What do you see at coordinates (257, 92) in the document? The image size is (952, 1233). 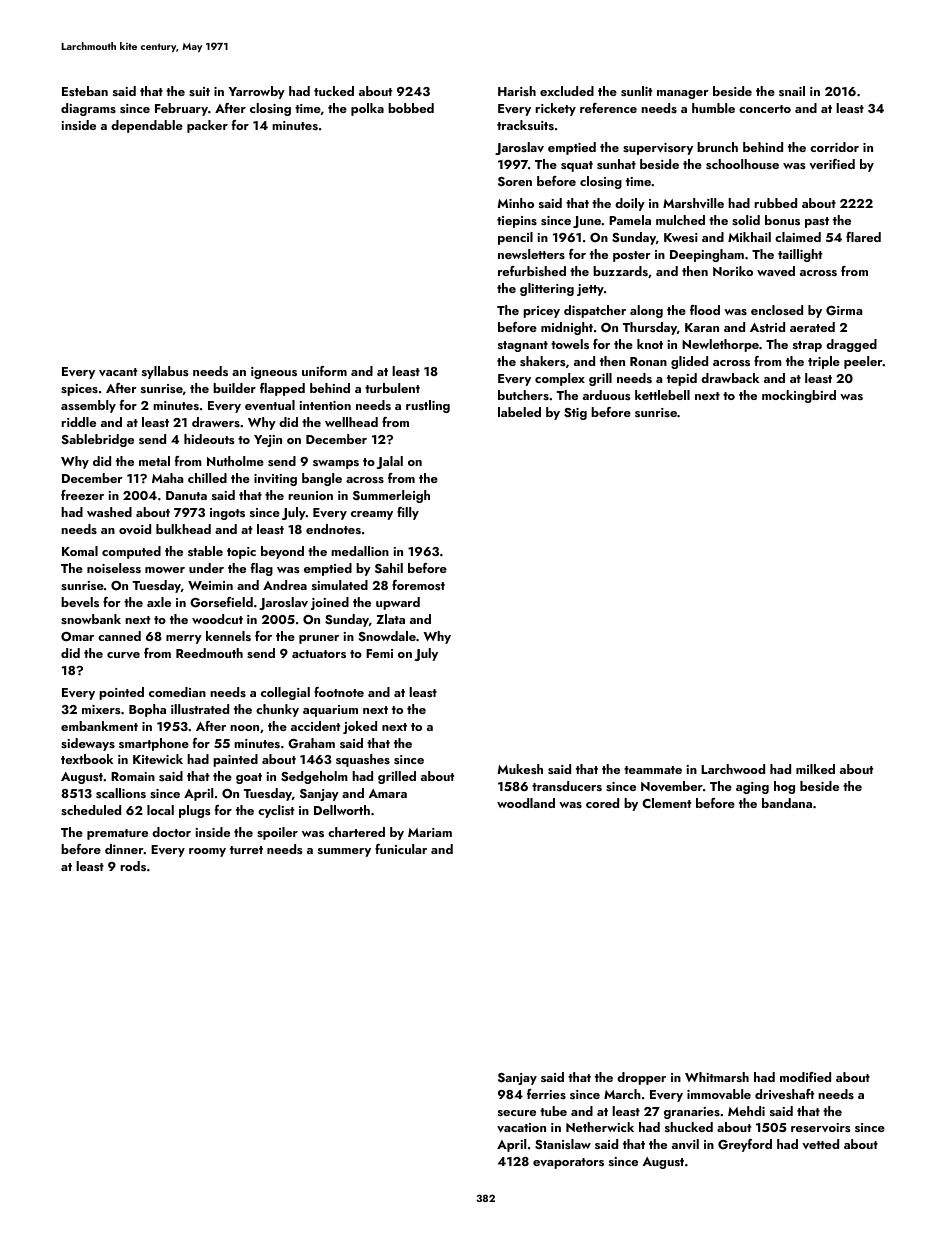 I see `Yarrowby` at bounding box center [257, 92].
